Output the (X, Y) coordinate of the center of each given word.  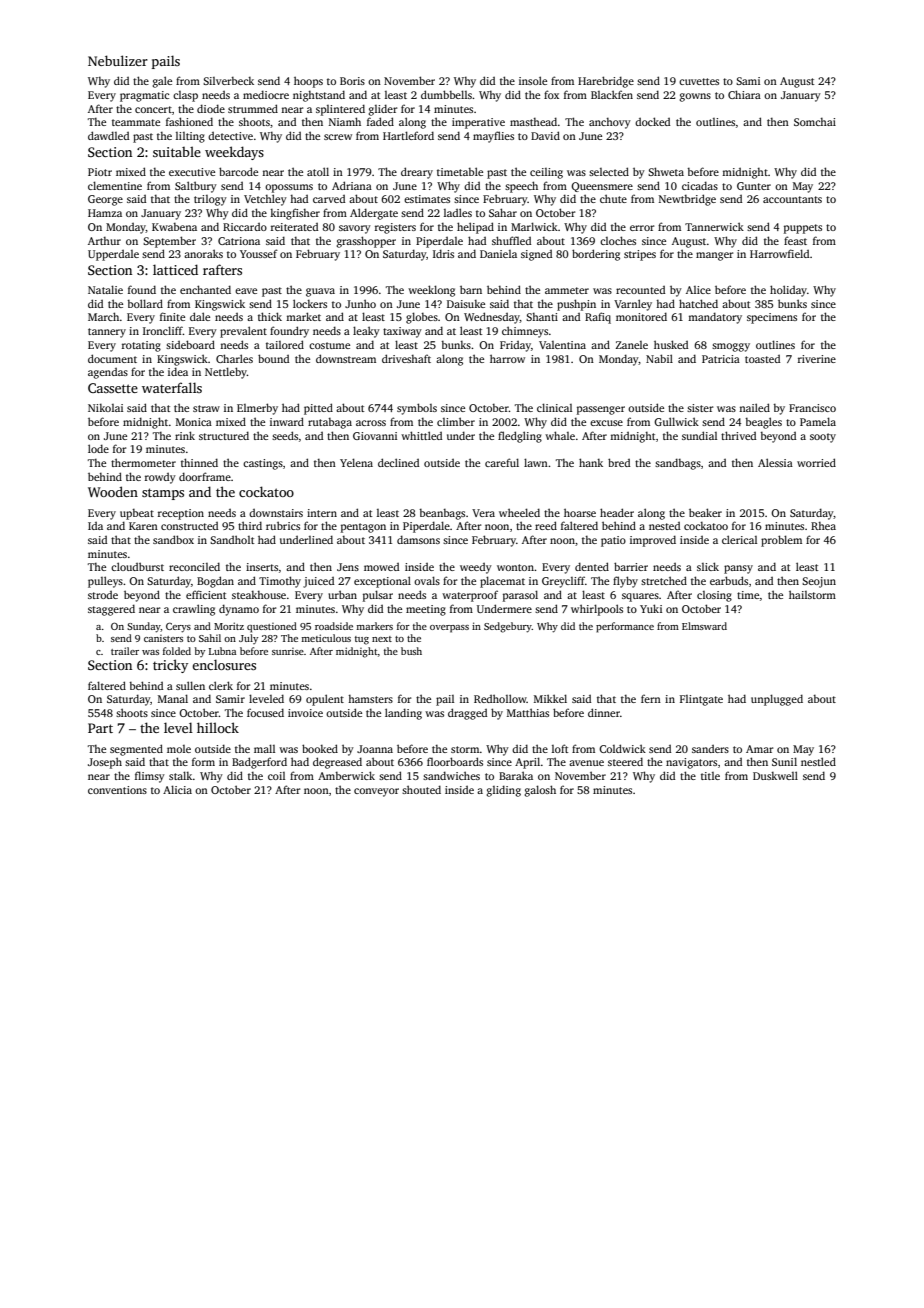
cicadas (700, 185)
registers (395, 228)
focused (265, 712)
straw (206, 408)
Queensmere (602, 187)
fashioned (189, 121)
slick (708, 566)
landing (403, 714)
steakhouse (259, 594)
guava (320, 292)
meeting (426, 610)
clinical (554, 407)
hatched (698, 303)
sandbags (678, 464)
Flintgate (701, 700)
